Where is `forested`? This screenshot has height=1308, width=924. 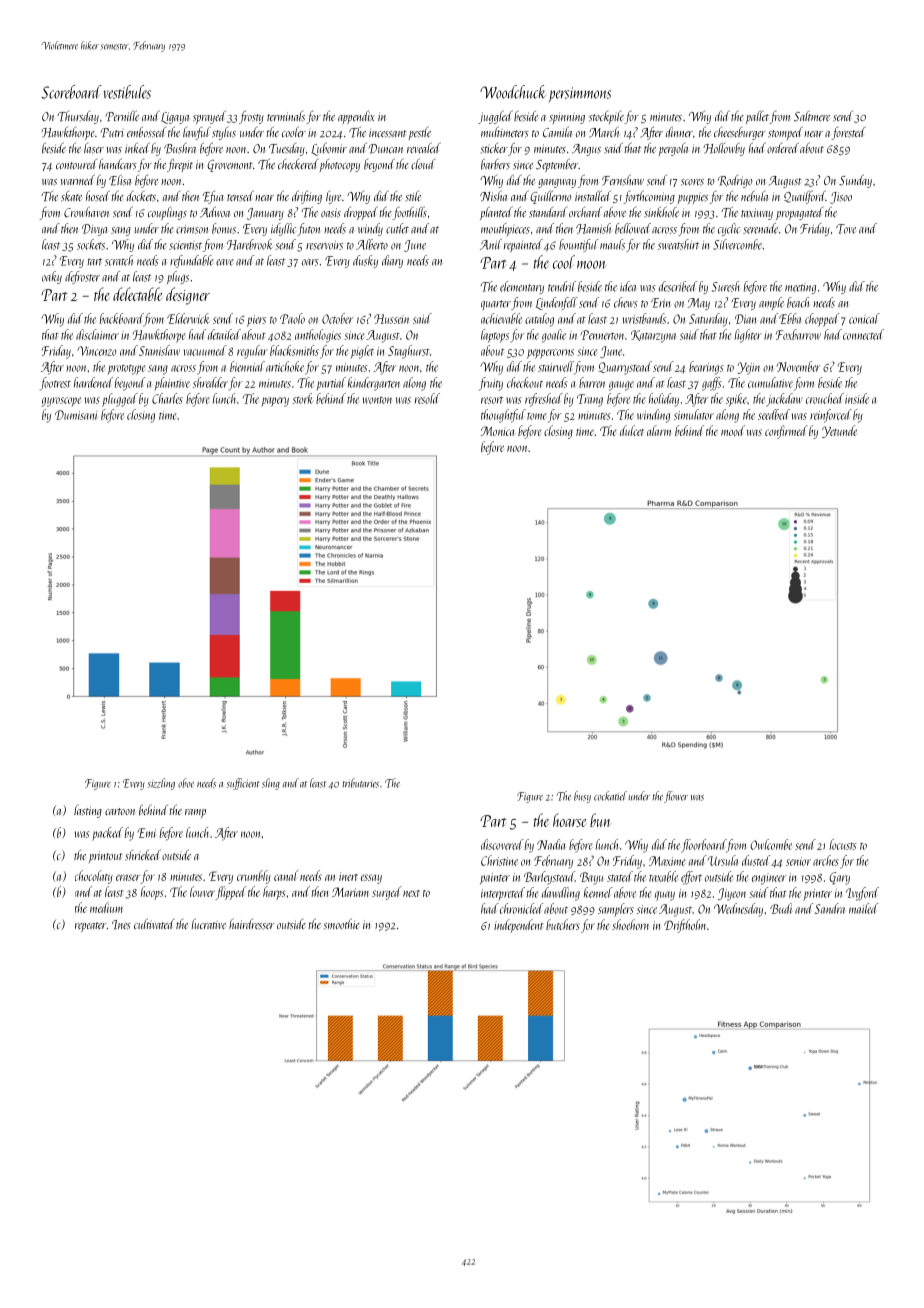 forested is located at coordinates (849, 133).
